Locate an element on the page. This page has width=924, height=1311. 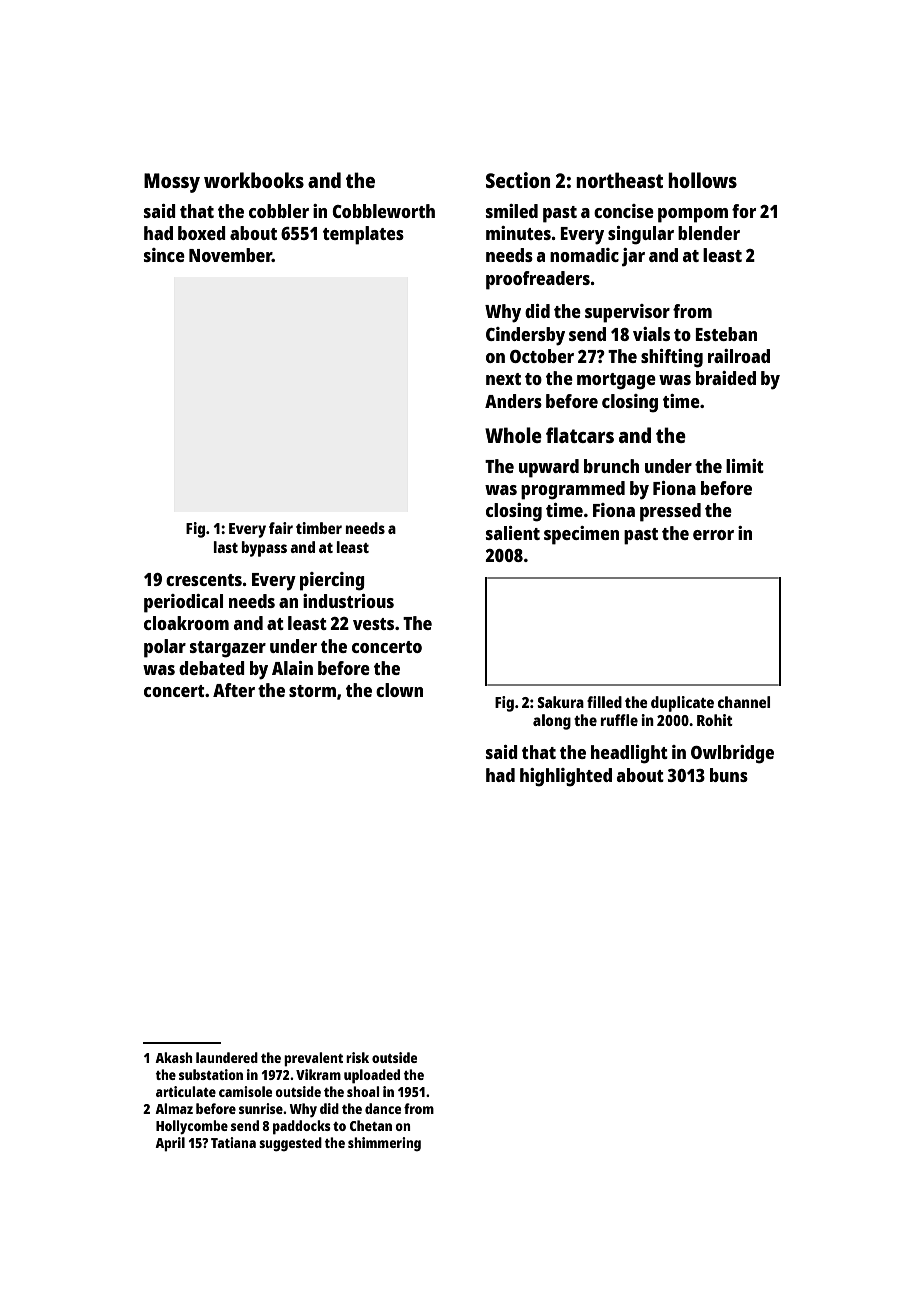
along is located at coordinates (552, 722).
